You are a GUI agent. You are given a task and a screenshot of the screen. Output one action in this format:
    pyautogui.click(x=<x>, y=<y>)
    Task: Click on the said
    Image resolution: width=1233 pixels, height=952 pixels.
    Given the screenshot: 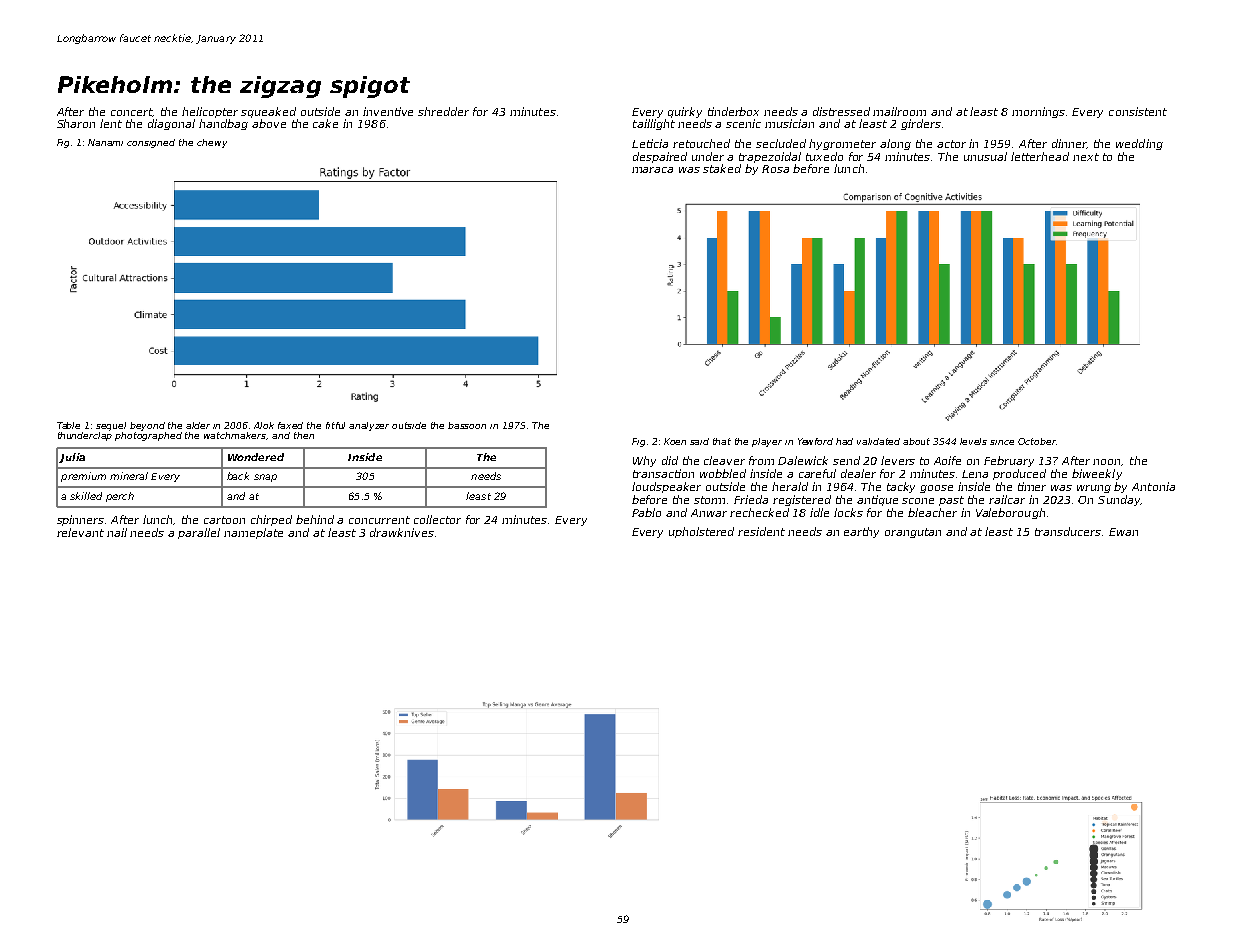 What is the action you would take?
    pyautogui.click(x=699, y=441)
